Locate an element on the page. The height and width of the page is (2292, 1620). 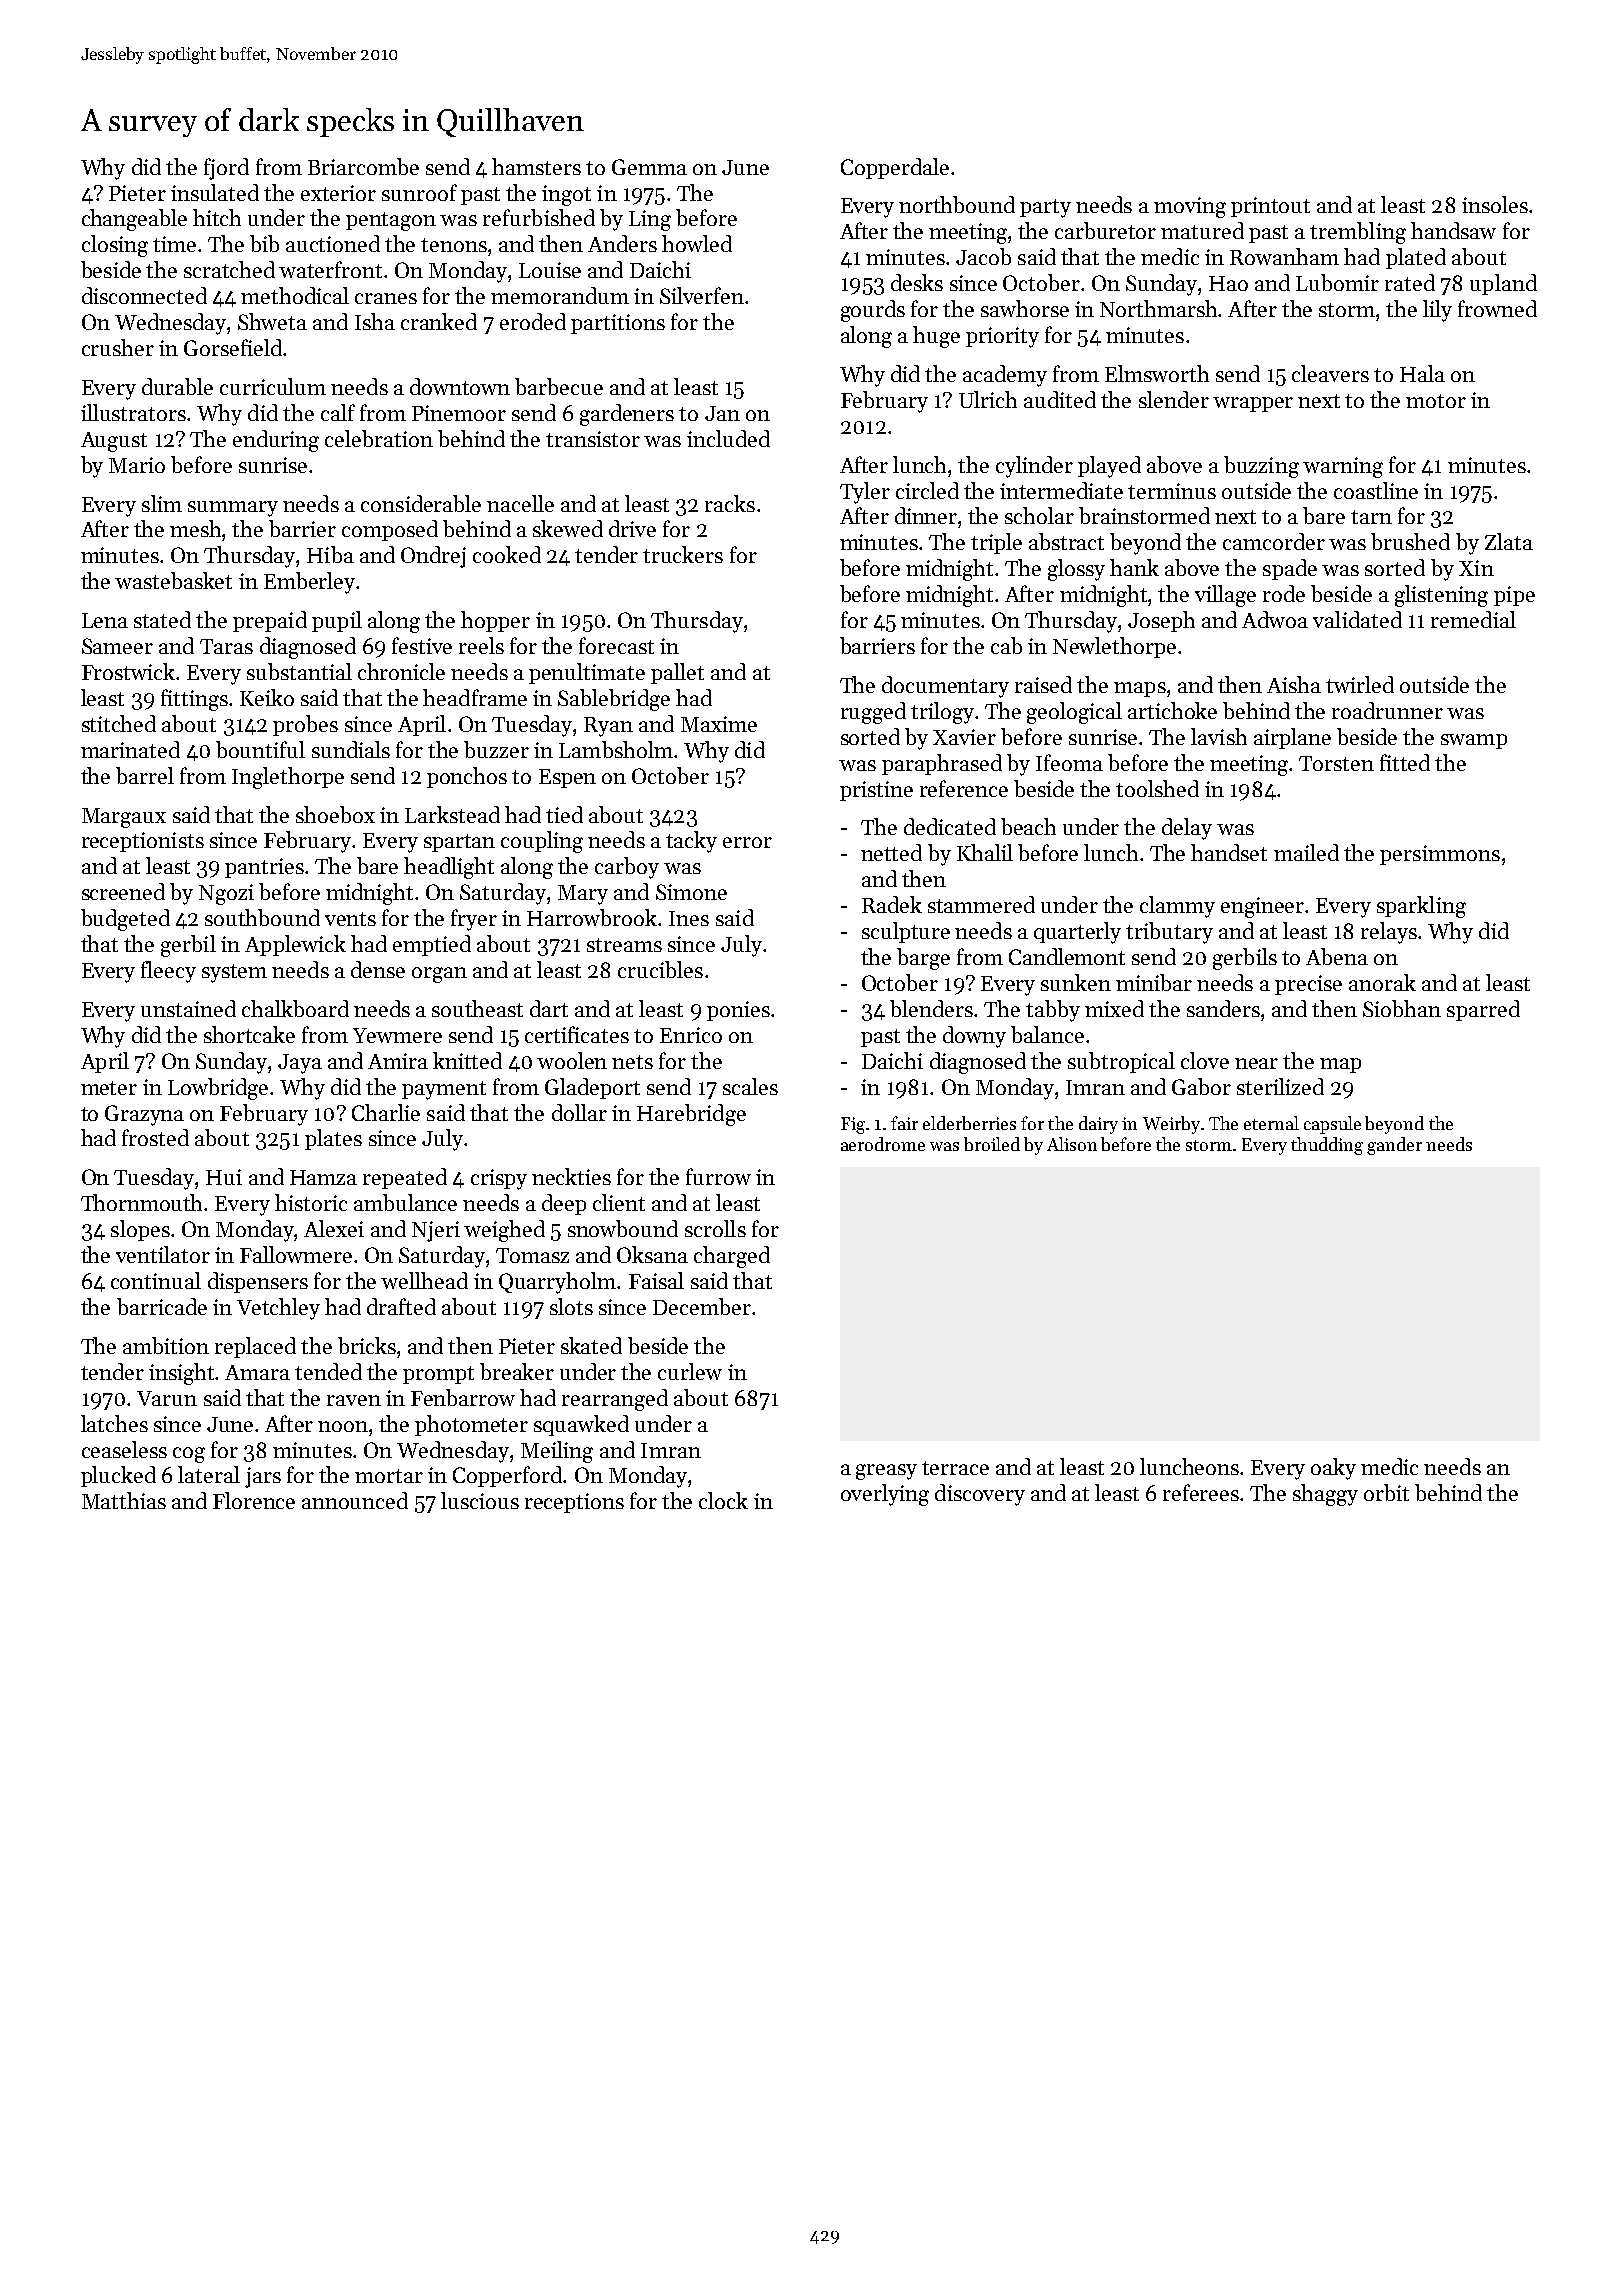
cleavers is located at coordinates (1330, 373).
